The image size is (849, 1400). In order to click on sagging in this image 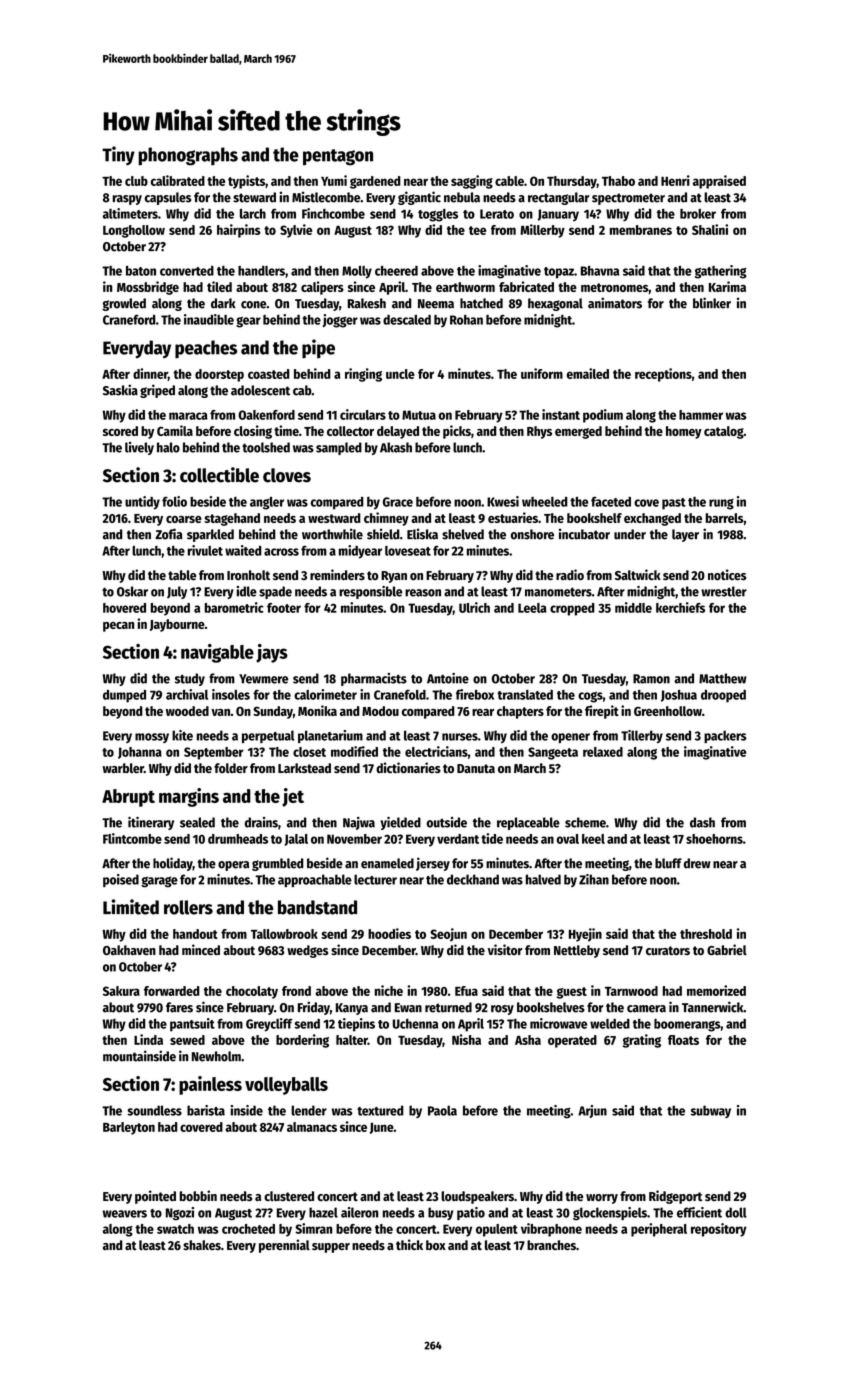, I will do `click(472, 182)`.
